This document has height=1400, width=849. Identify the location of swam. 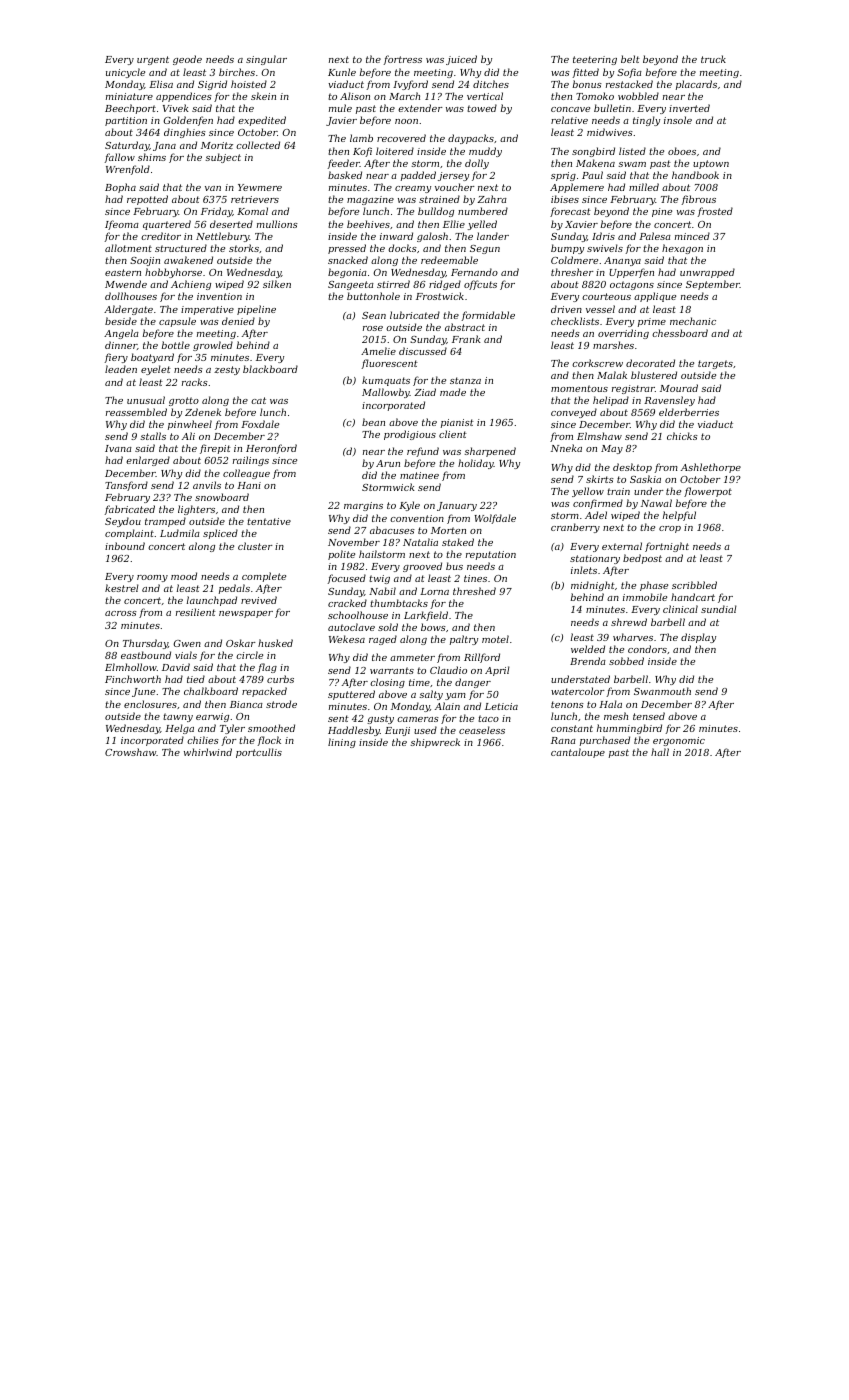
(632, 164).
